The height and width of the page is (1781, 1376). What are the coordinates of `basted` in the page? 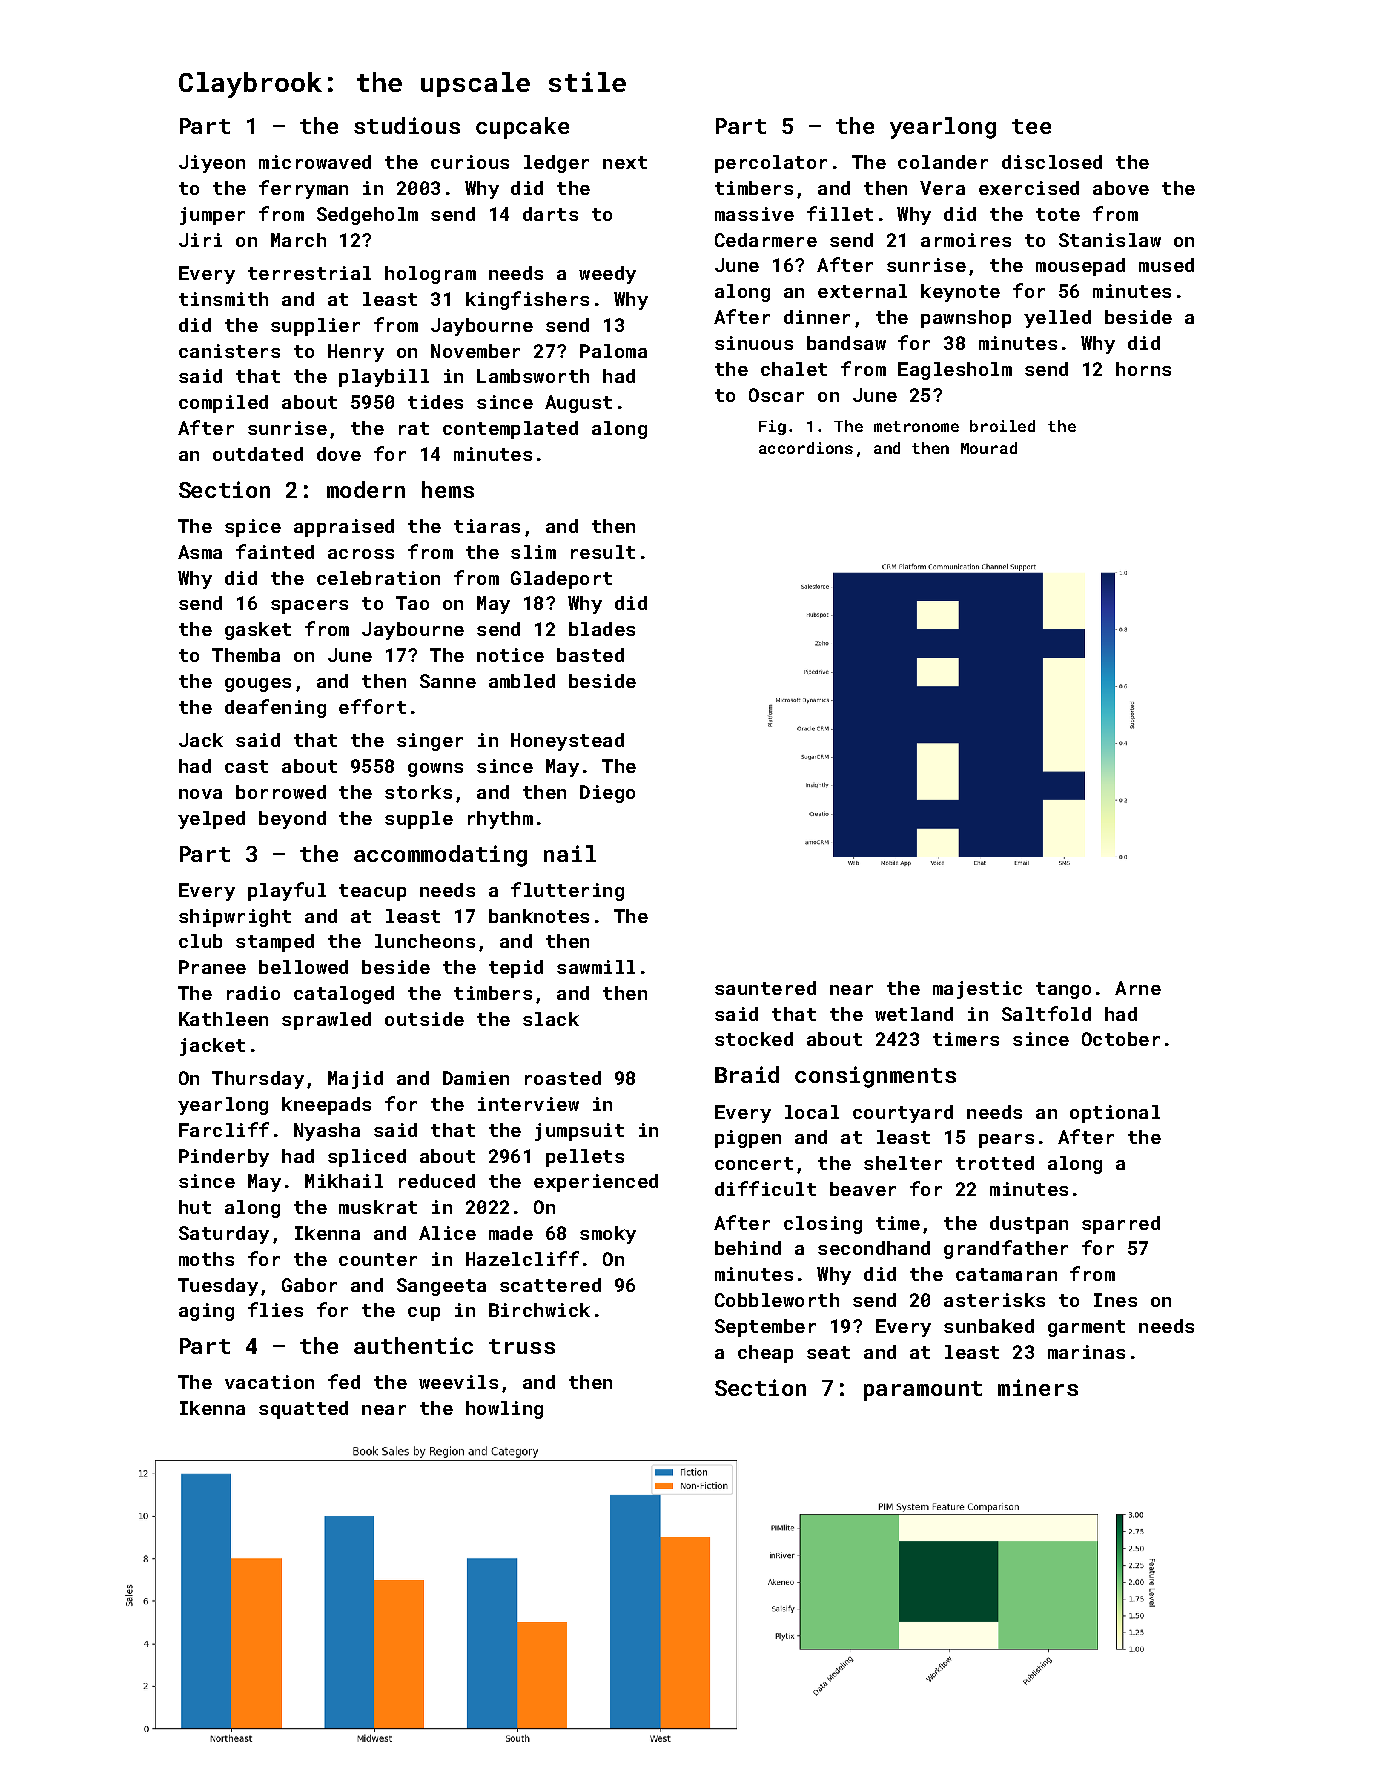 It's located at (590, 655).
